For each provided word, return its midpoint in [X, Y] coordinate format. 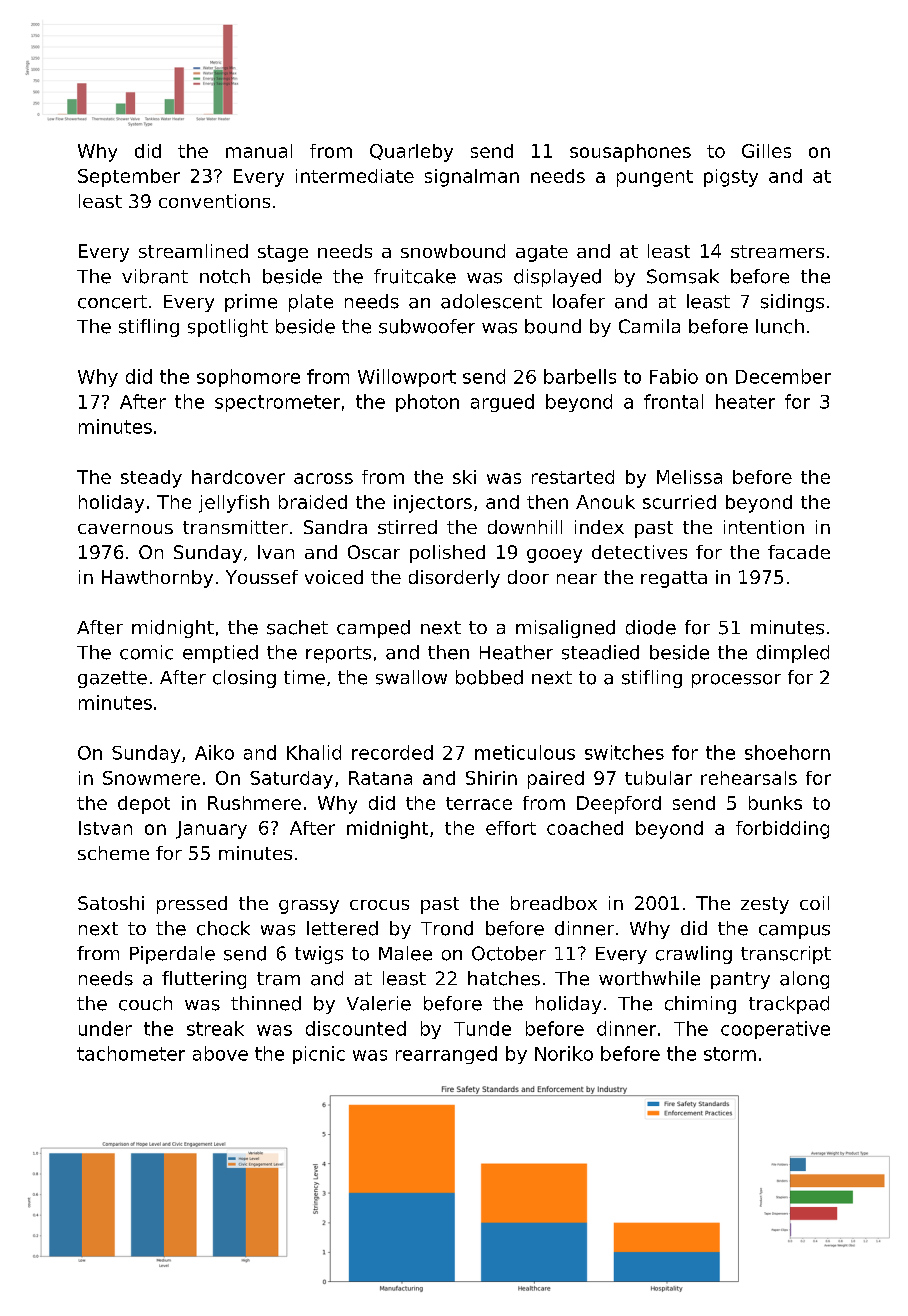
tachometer [131, 1053]
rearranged [446, 1055]
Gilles [766, 151]
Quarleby [411, 153]
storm [730, 1054]
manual [259, 151]
